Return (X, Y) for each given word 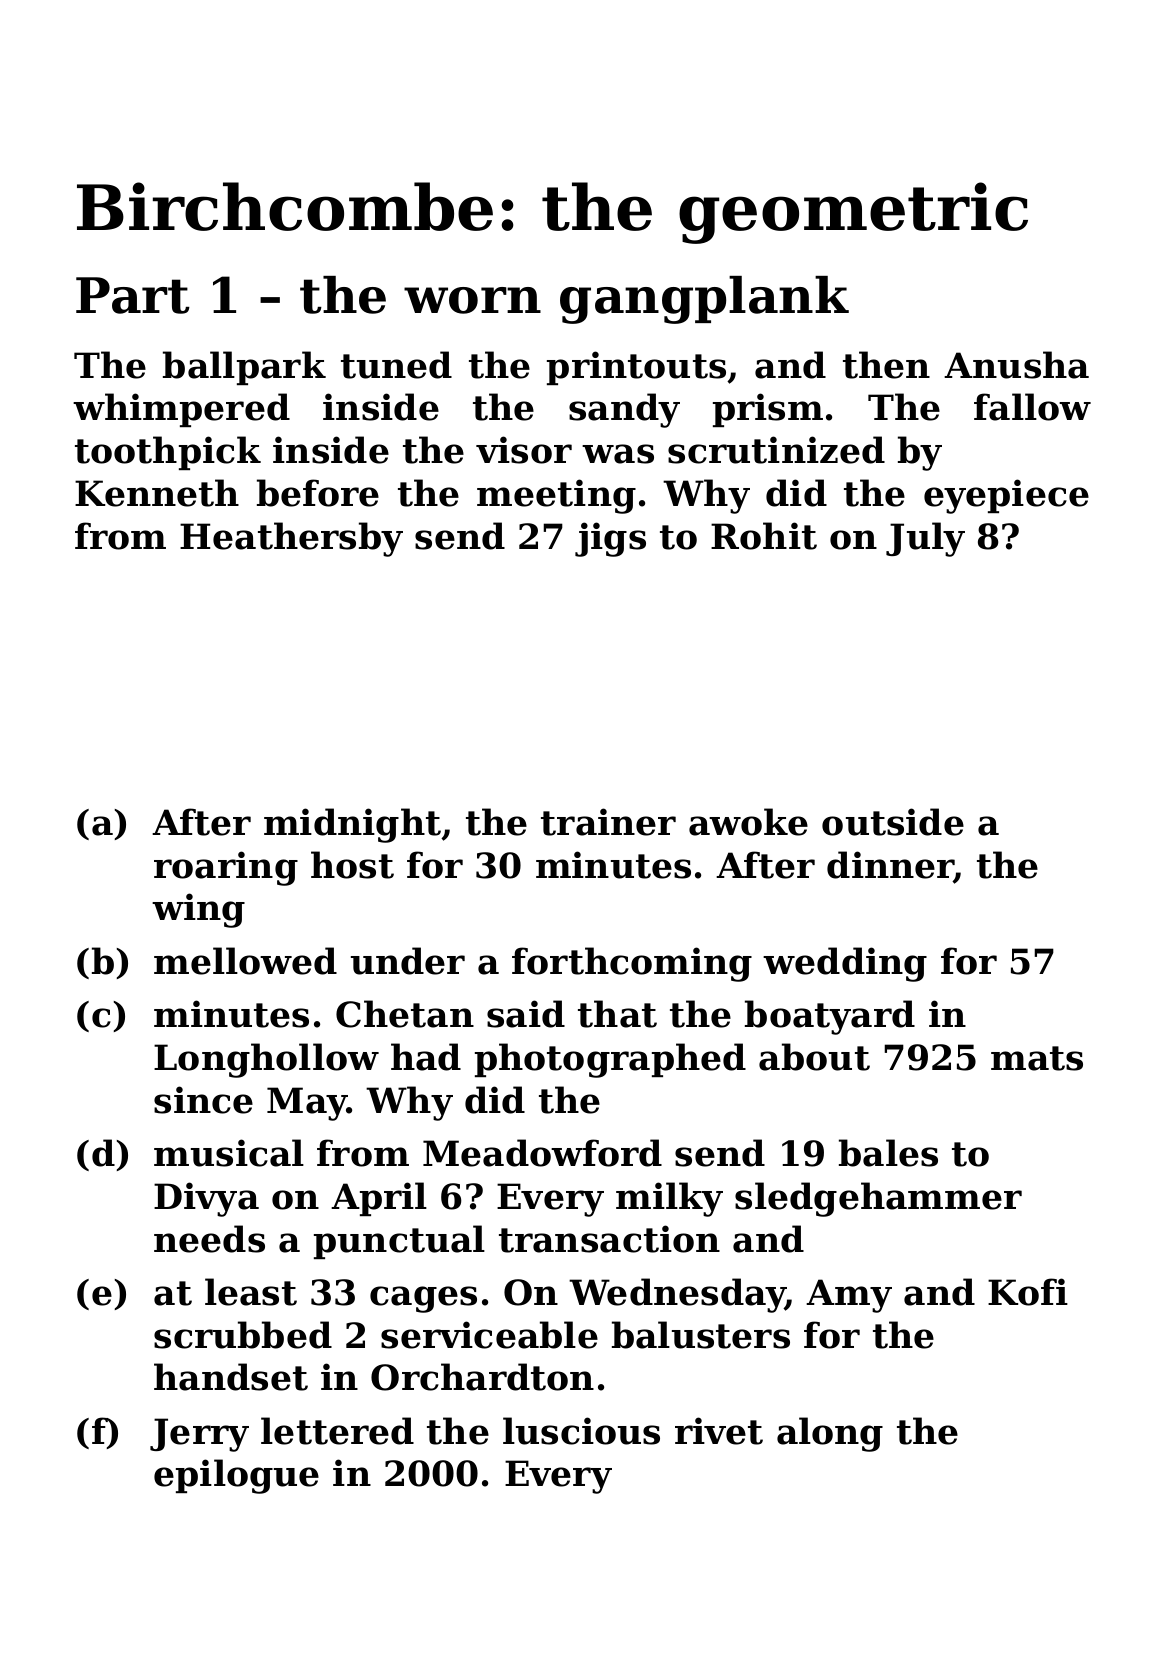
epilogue (236, 1476)
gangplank (704, 300)
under (408, 961)
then (886, 365)
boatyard (830, 1017)
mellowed (245, 961)
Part (133, 295)
